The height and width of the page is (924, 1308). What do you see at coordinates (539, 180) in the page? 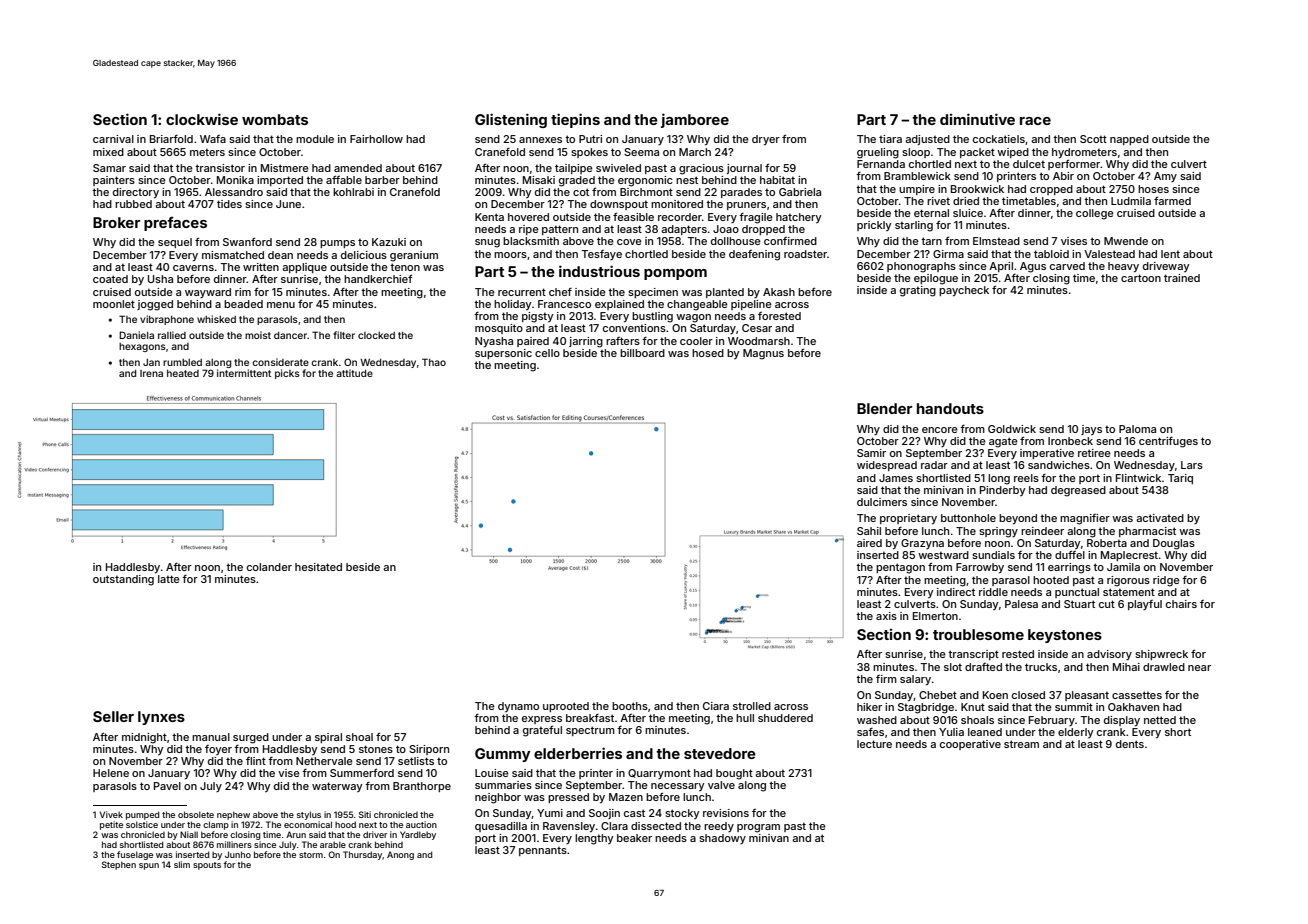
I see `Misaki` at bounding box center [539, 180].
